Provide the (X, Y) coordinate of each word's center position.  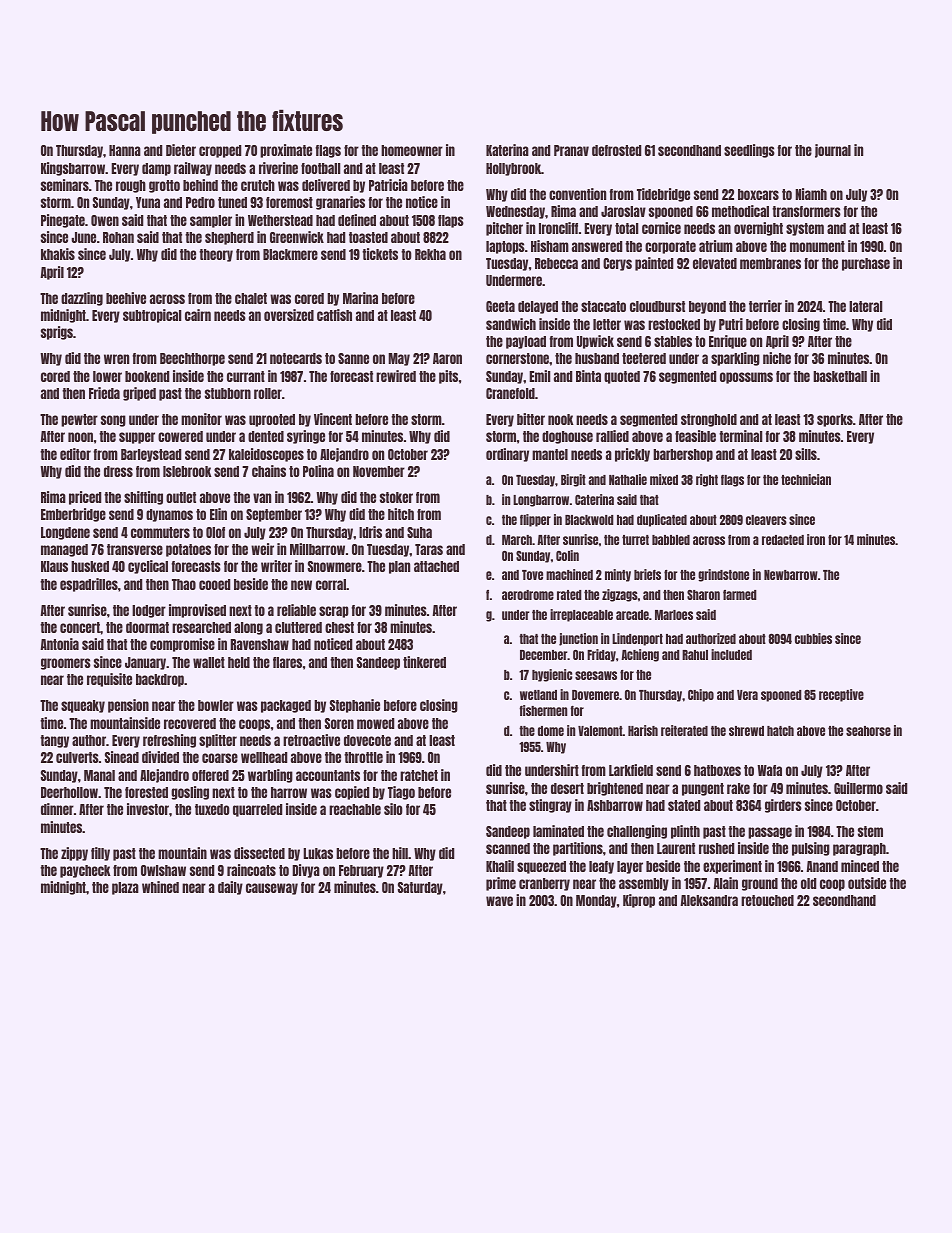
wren (116, 359)
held (239, 662)
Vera (747, 695)
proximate (286, 151)
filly (100, 854)
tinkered (424, 662)
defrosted (616, 150)
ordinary (507, 455)
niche (777, 358)
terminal (740, 436)
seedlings (749, 151)
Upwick (595, 342)
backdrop (160, 680)
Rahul (695, 655)
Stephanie (355, 706)
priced (85, 498)
